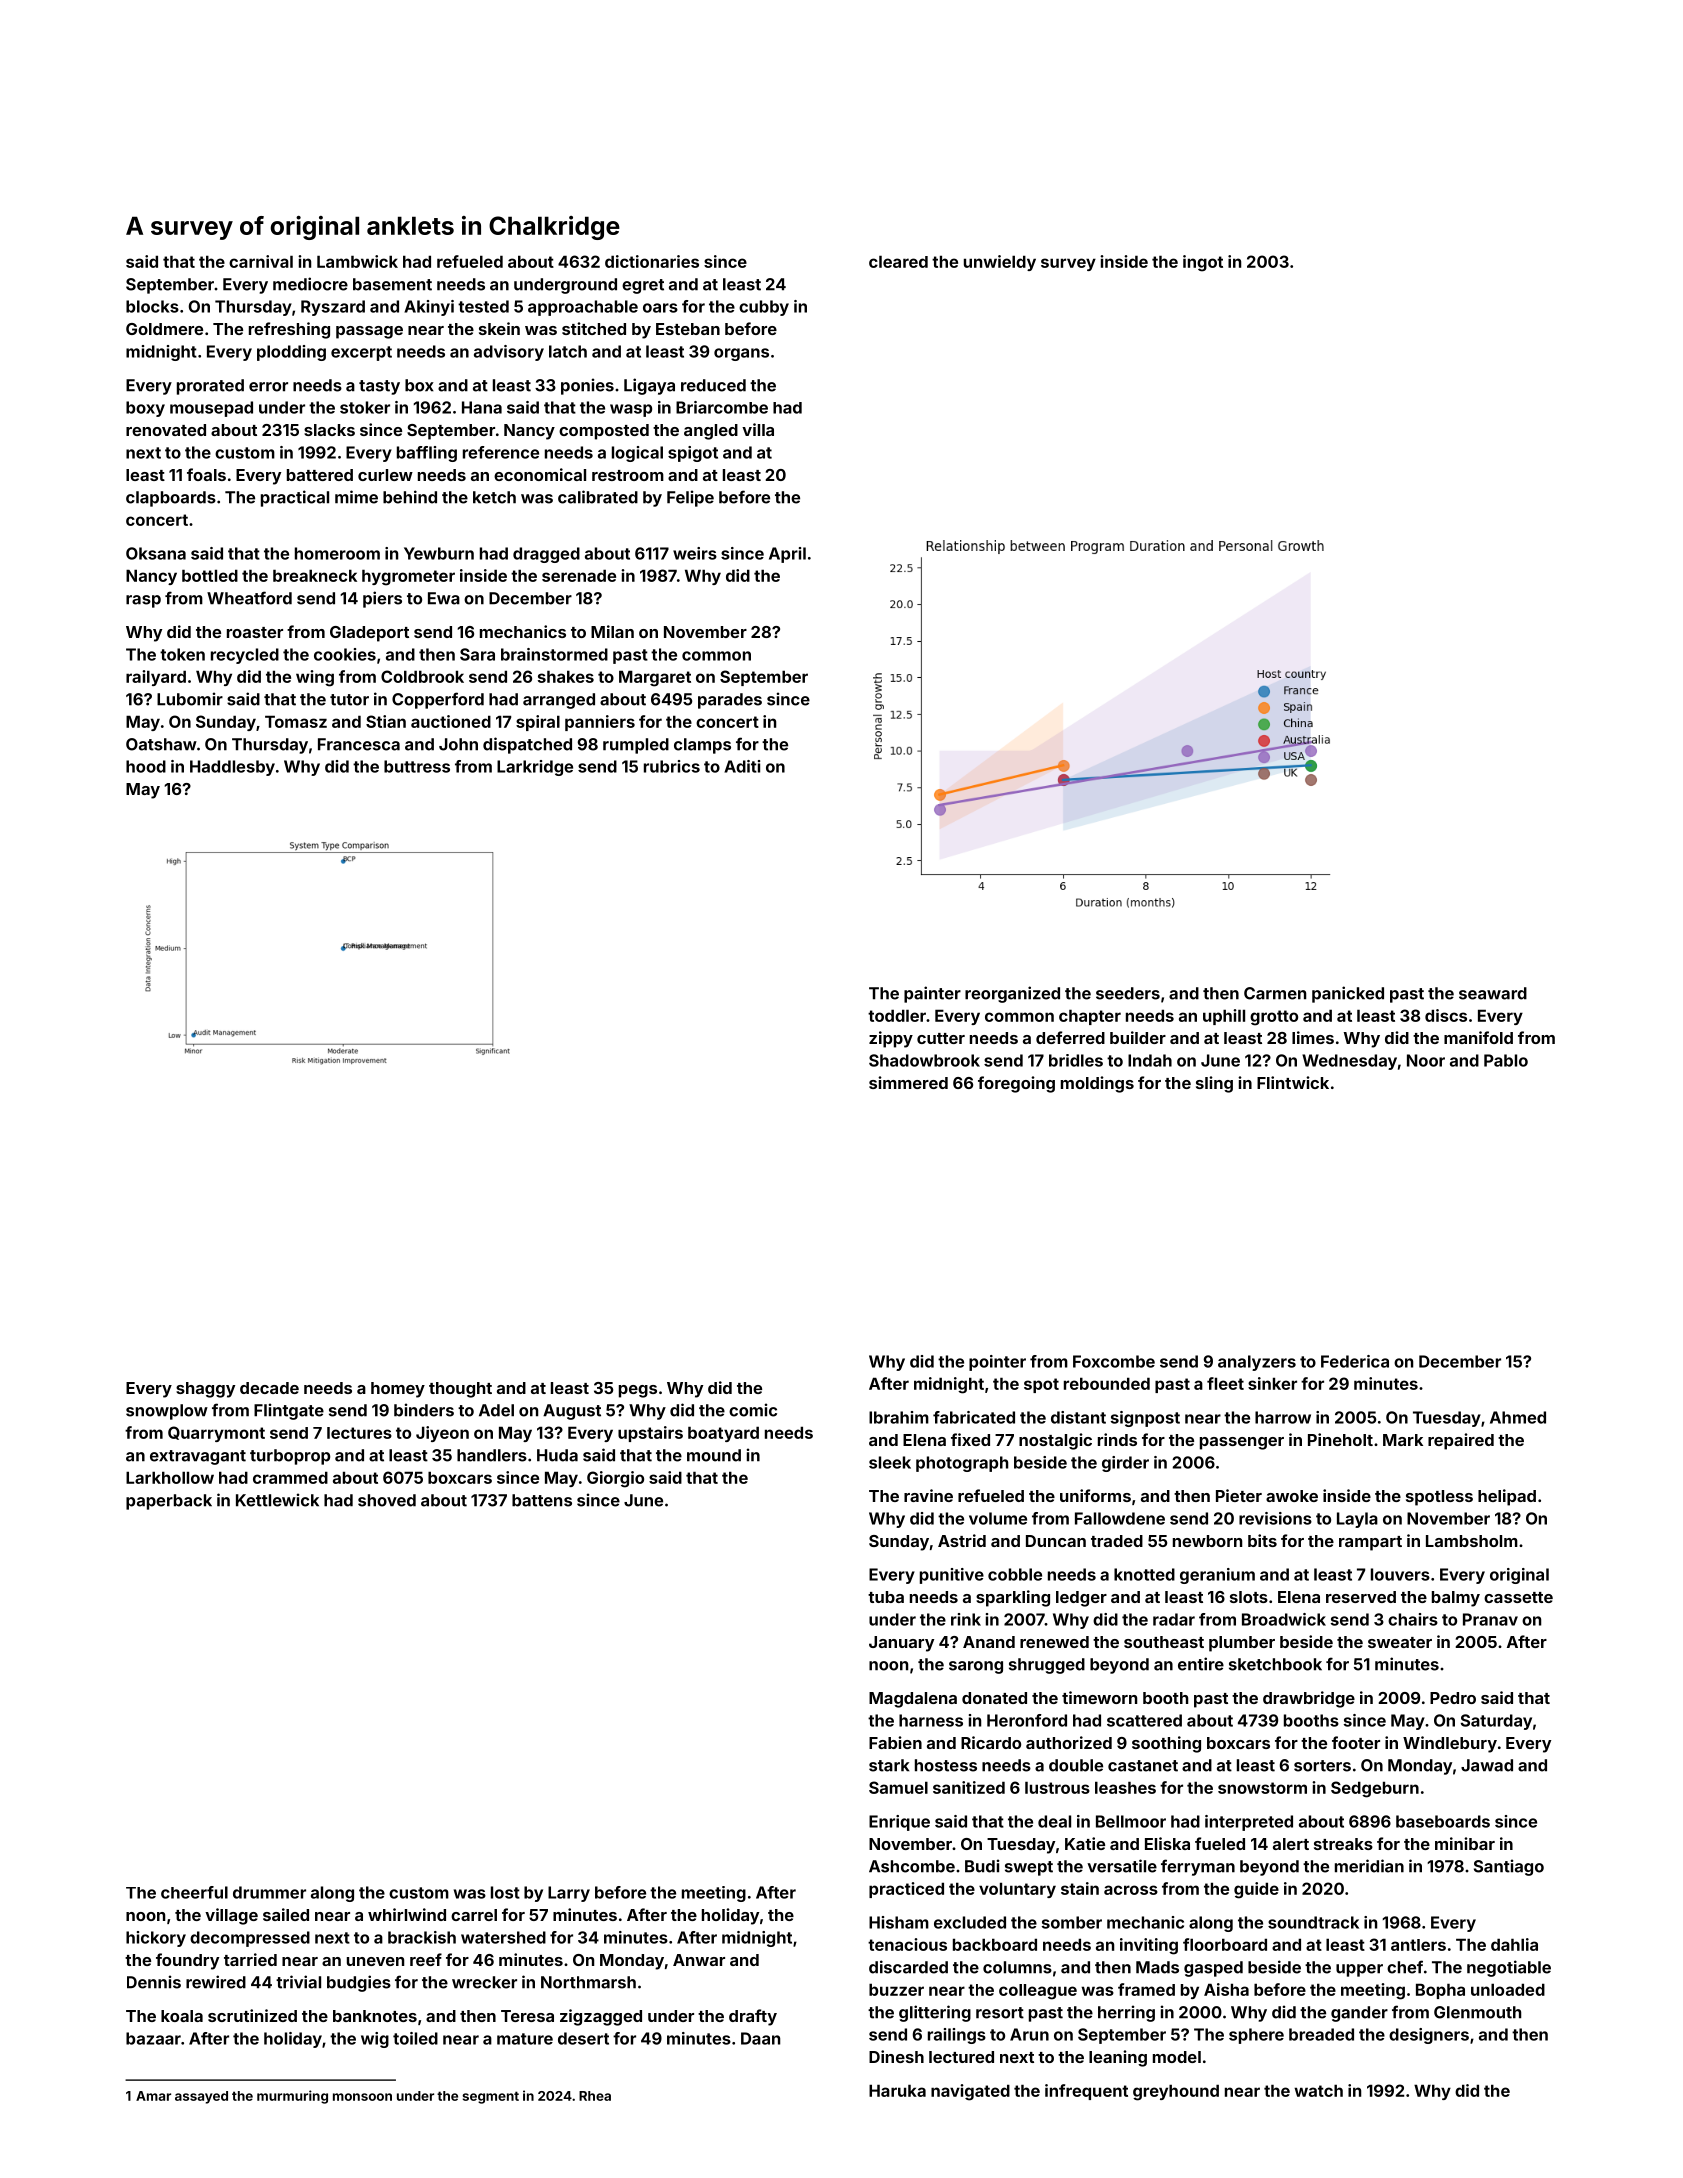  I want to click on shoved, so click(387, 1500).
